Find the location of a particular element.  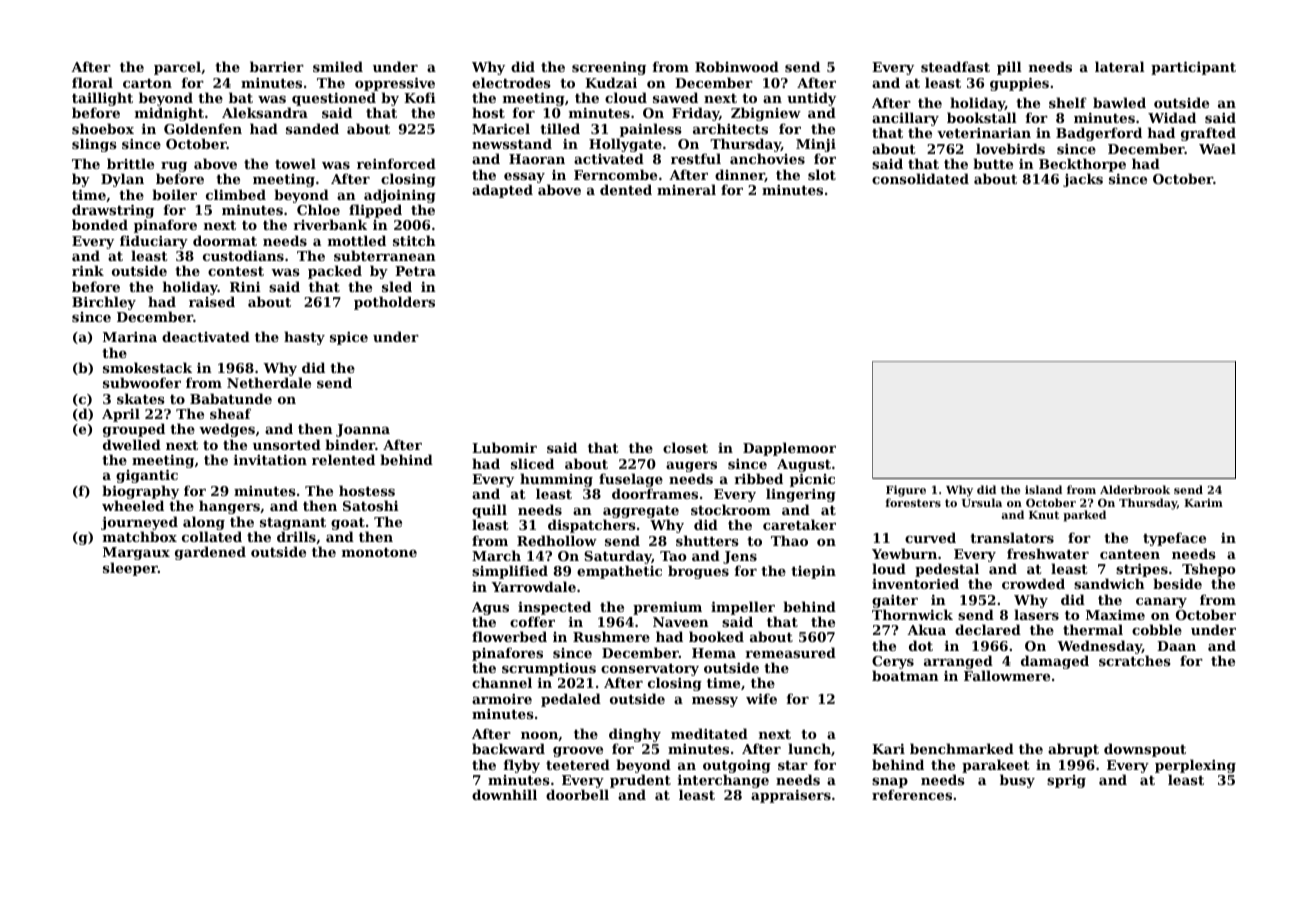

butte is located at coordinates (993, 163).
